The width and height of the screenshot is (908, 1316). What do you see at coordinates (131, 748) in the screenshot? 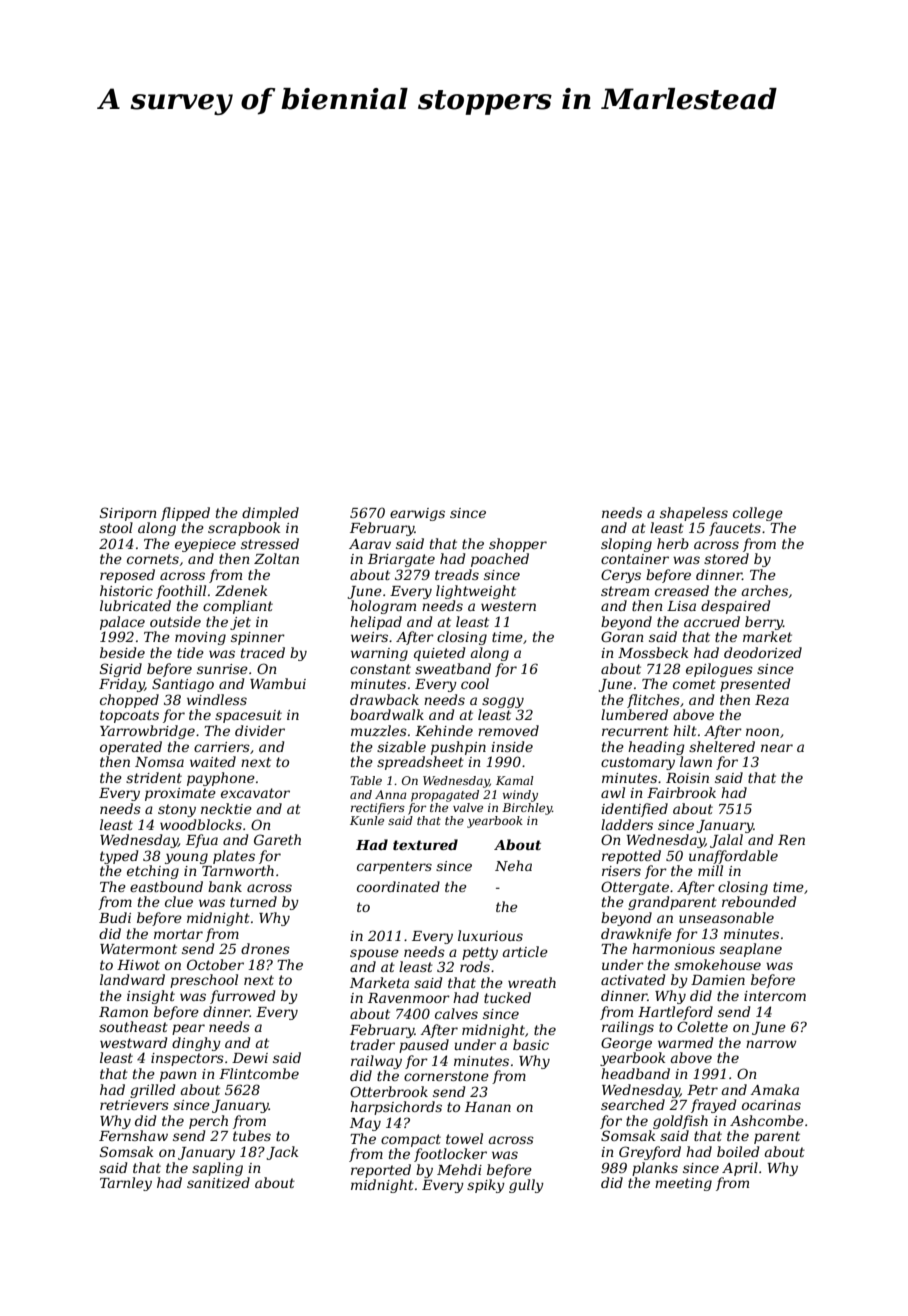
I see `operated` at bounding box center [131, 748].
